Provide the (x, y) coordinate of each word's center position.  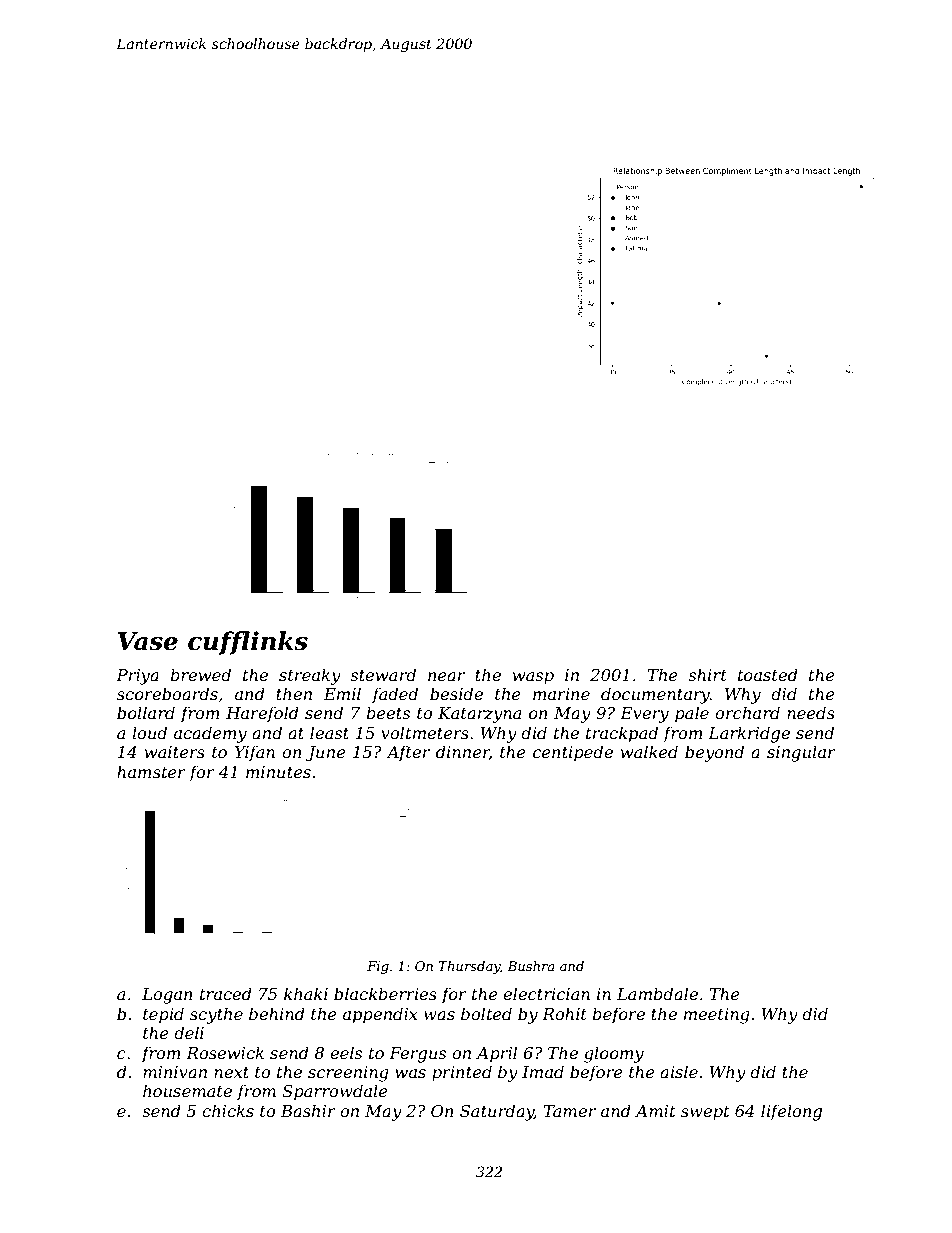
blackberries (385, 993)
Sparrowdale (335, 1092)
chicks (228, 1110)
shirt (707, 674)
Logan (167, 996)
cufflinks (248, 643)
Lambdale (657, 993)
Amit (655, 1111)
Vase (148, 641)
